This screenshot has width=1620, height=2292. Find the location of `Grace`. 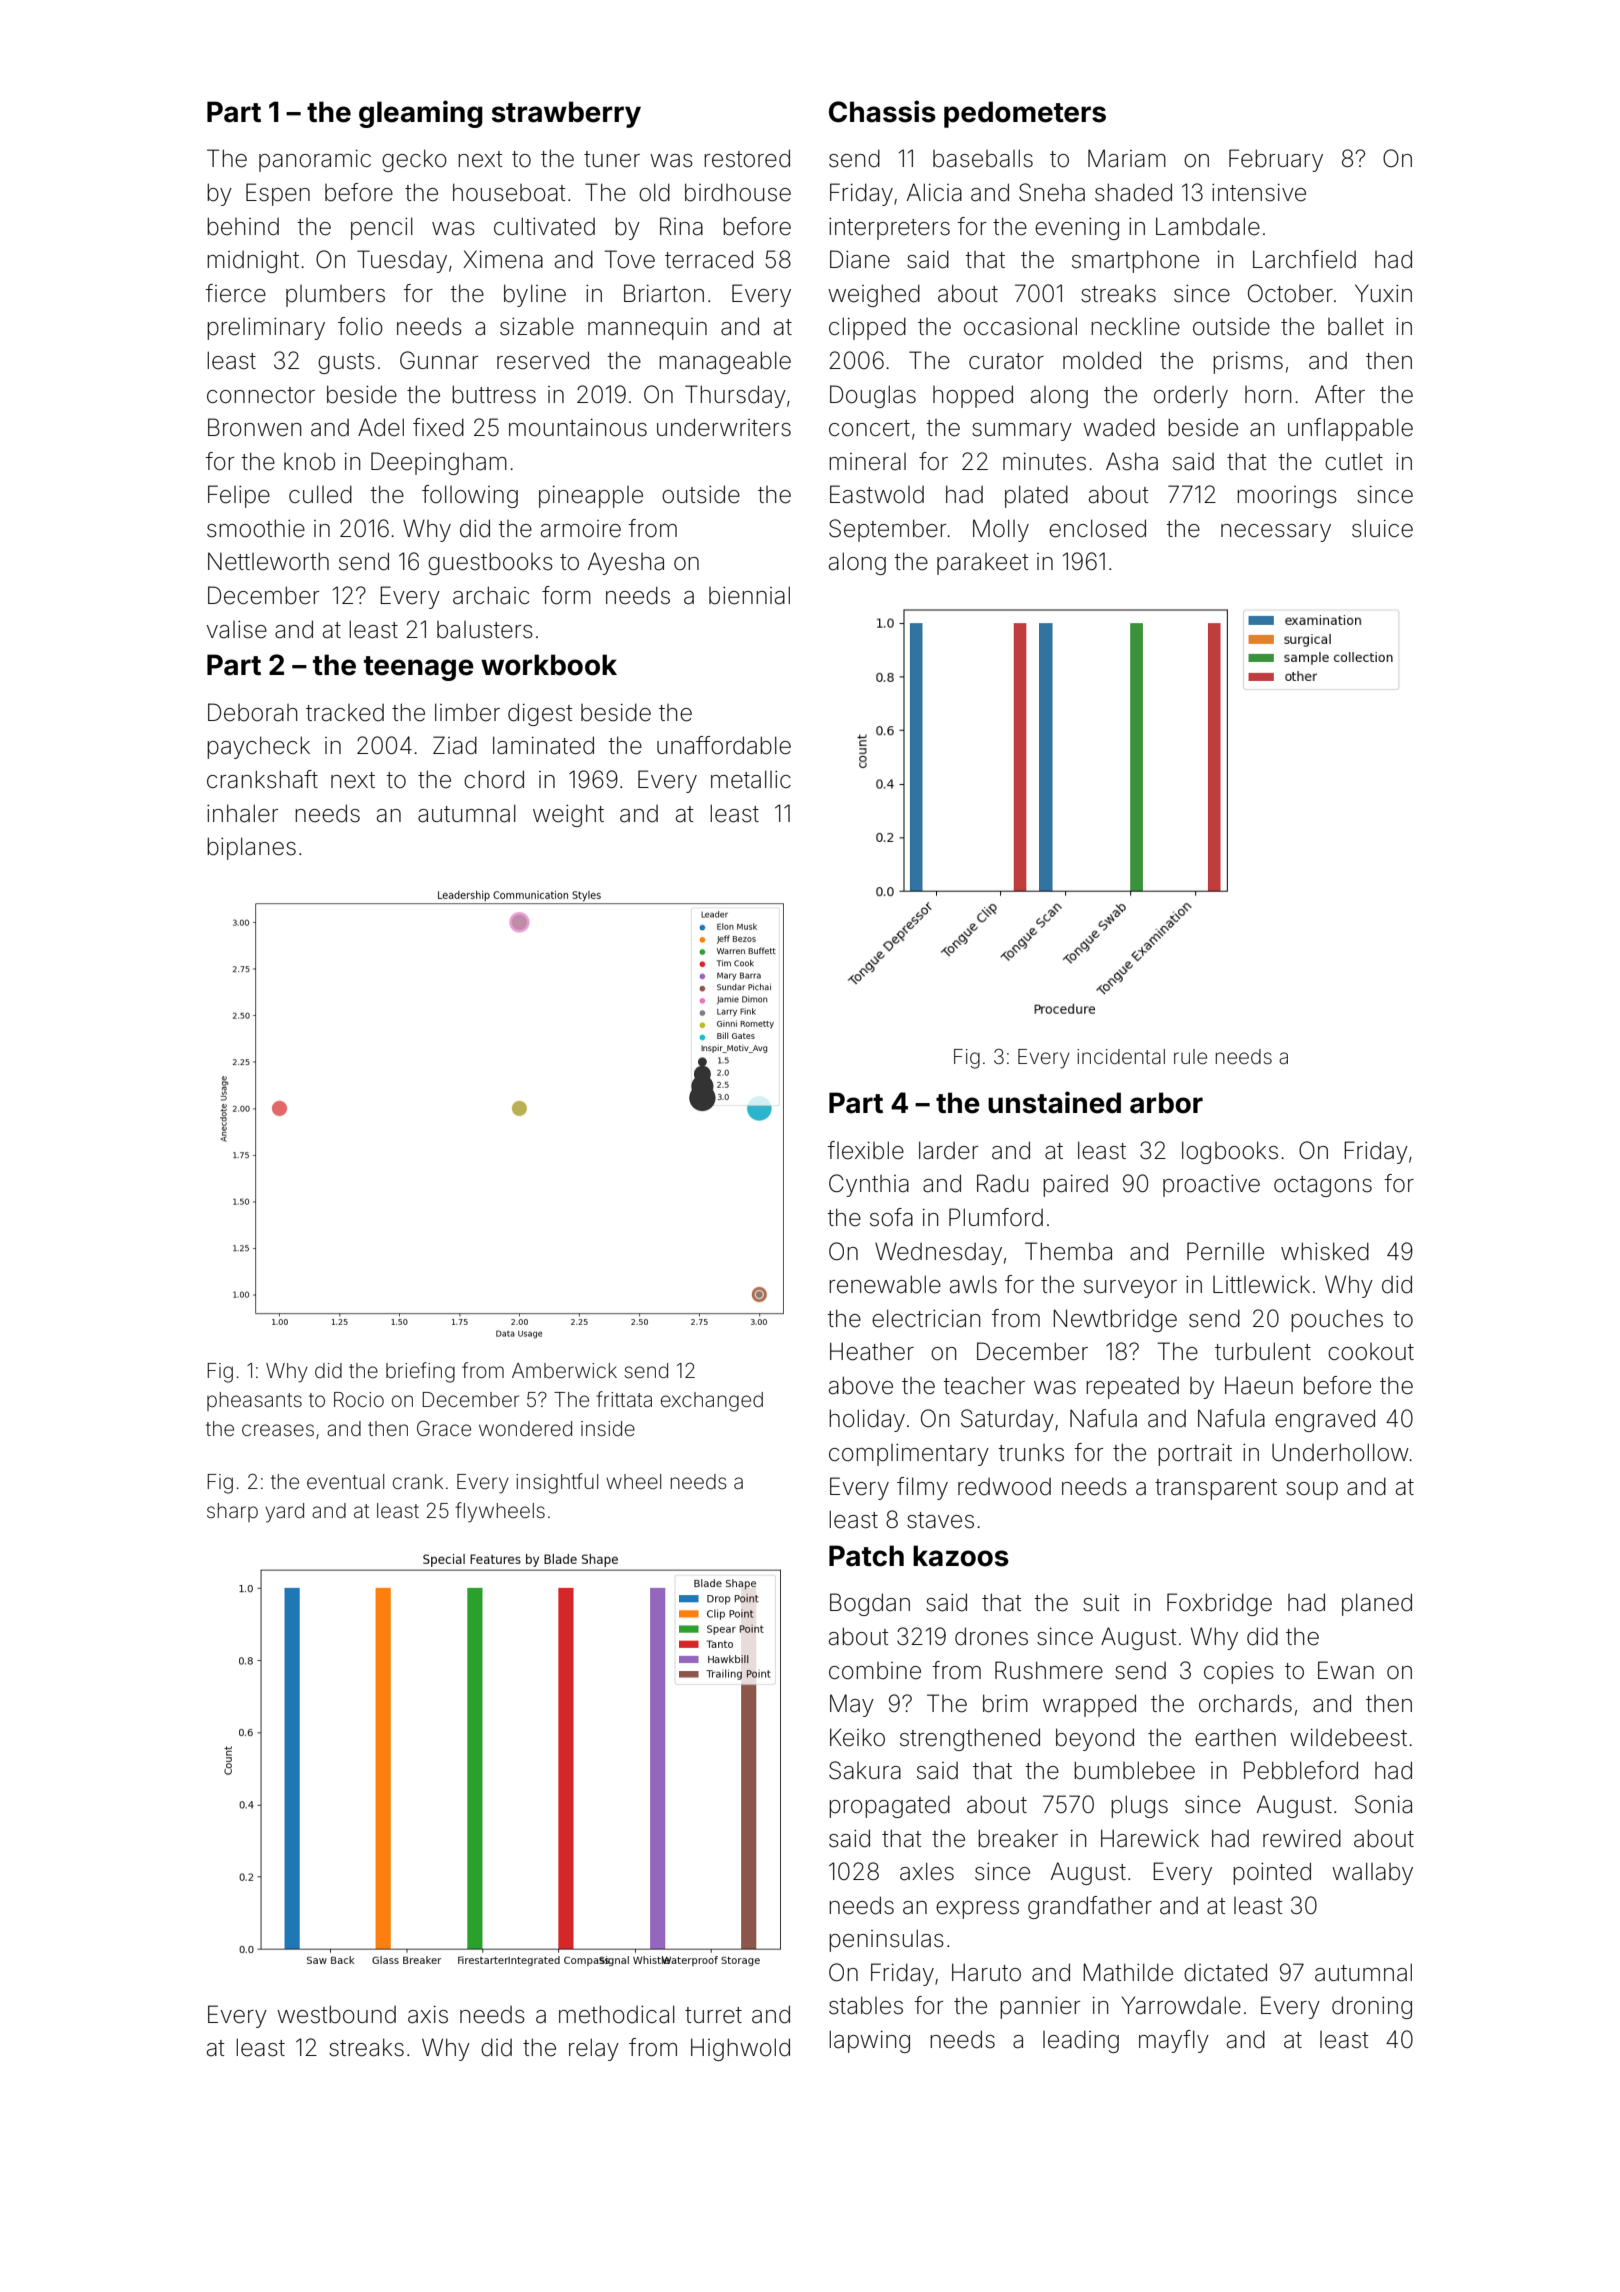

Grace is located at coordinates (444, 1428).
